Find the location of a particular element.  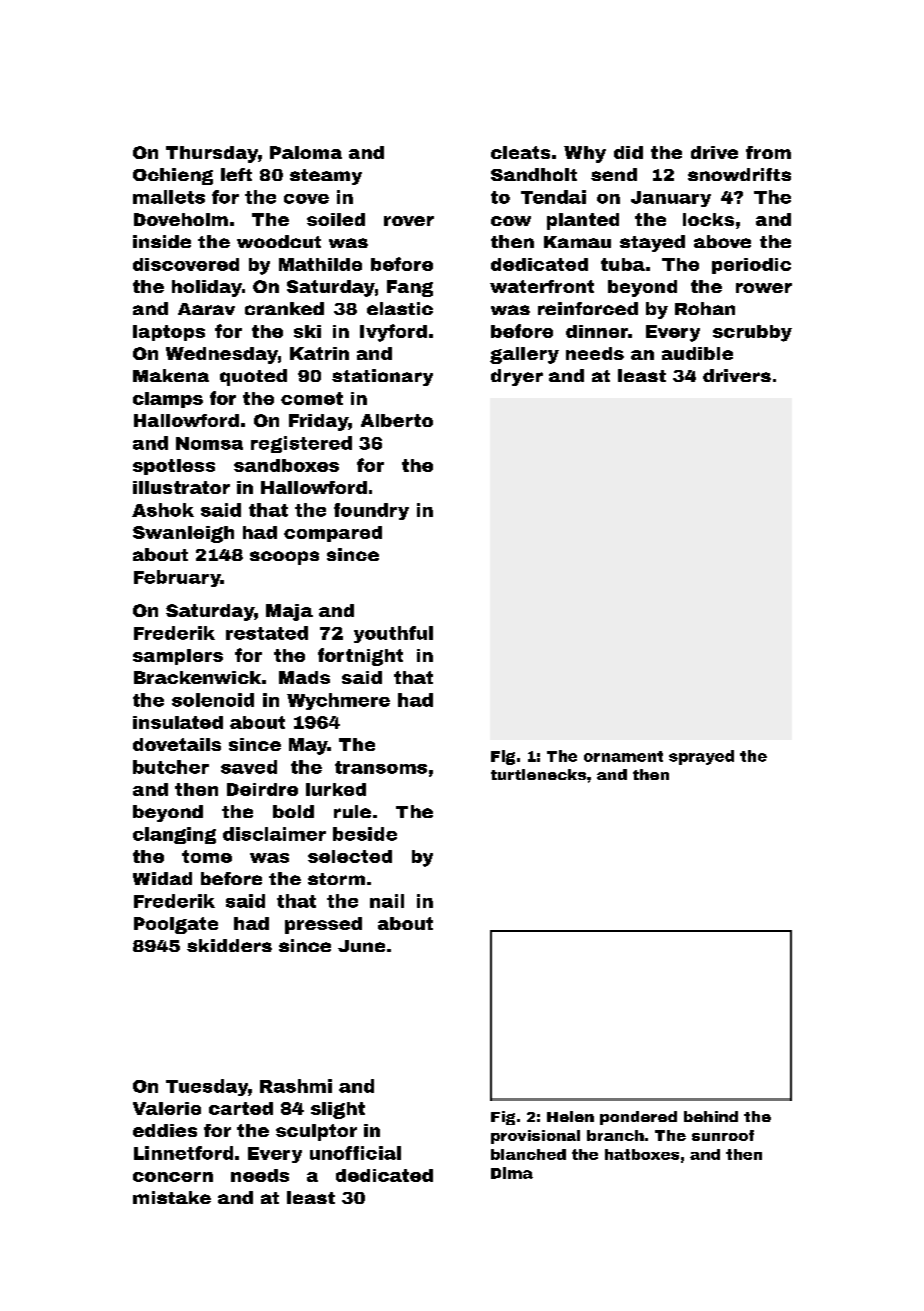

cleats is located at coordinates (520, 152).
